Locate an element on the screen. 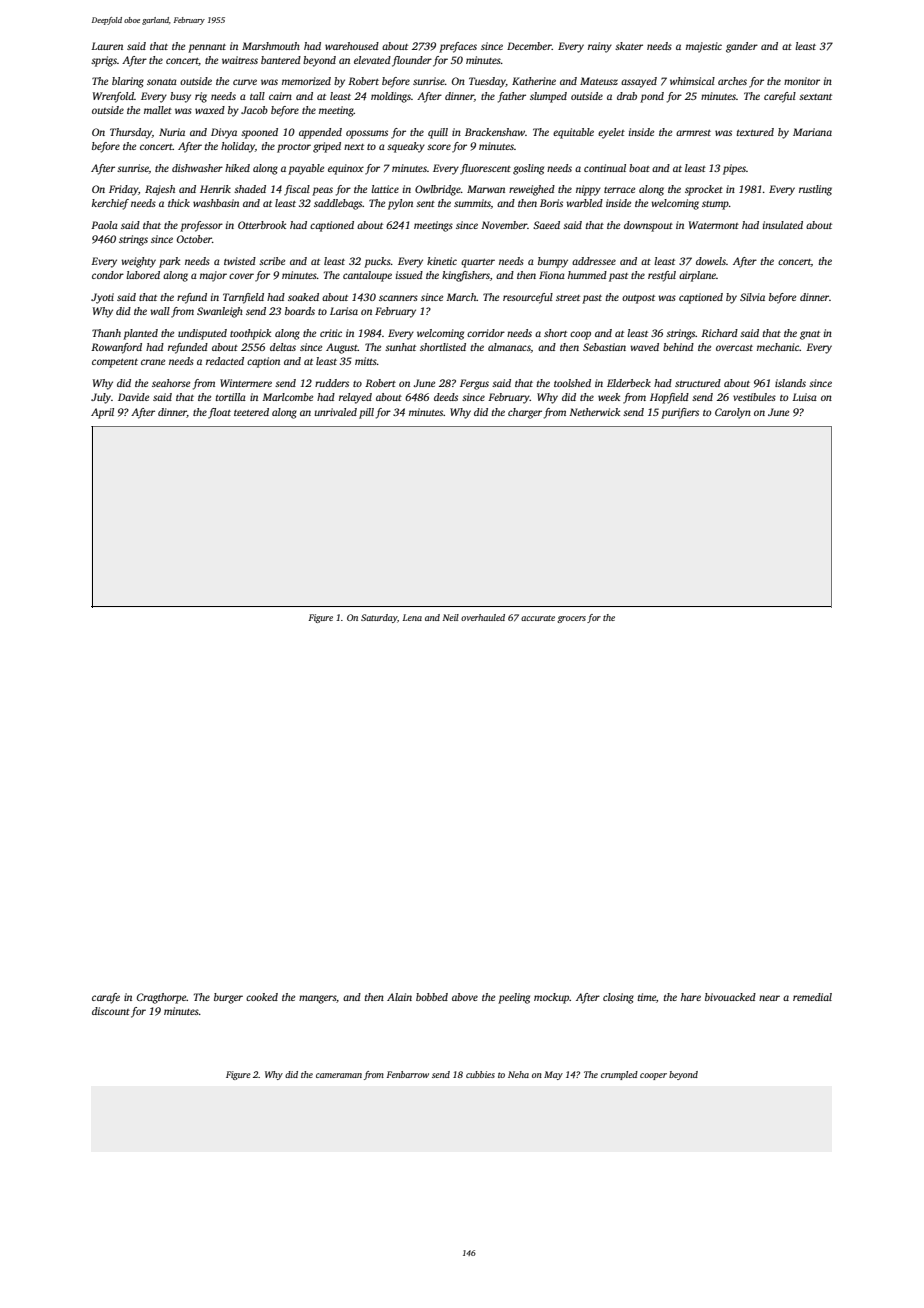 The height and width of the screenshot is (1308, 924). warehoused is located at coordinates (352, 46).
